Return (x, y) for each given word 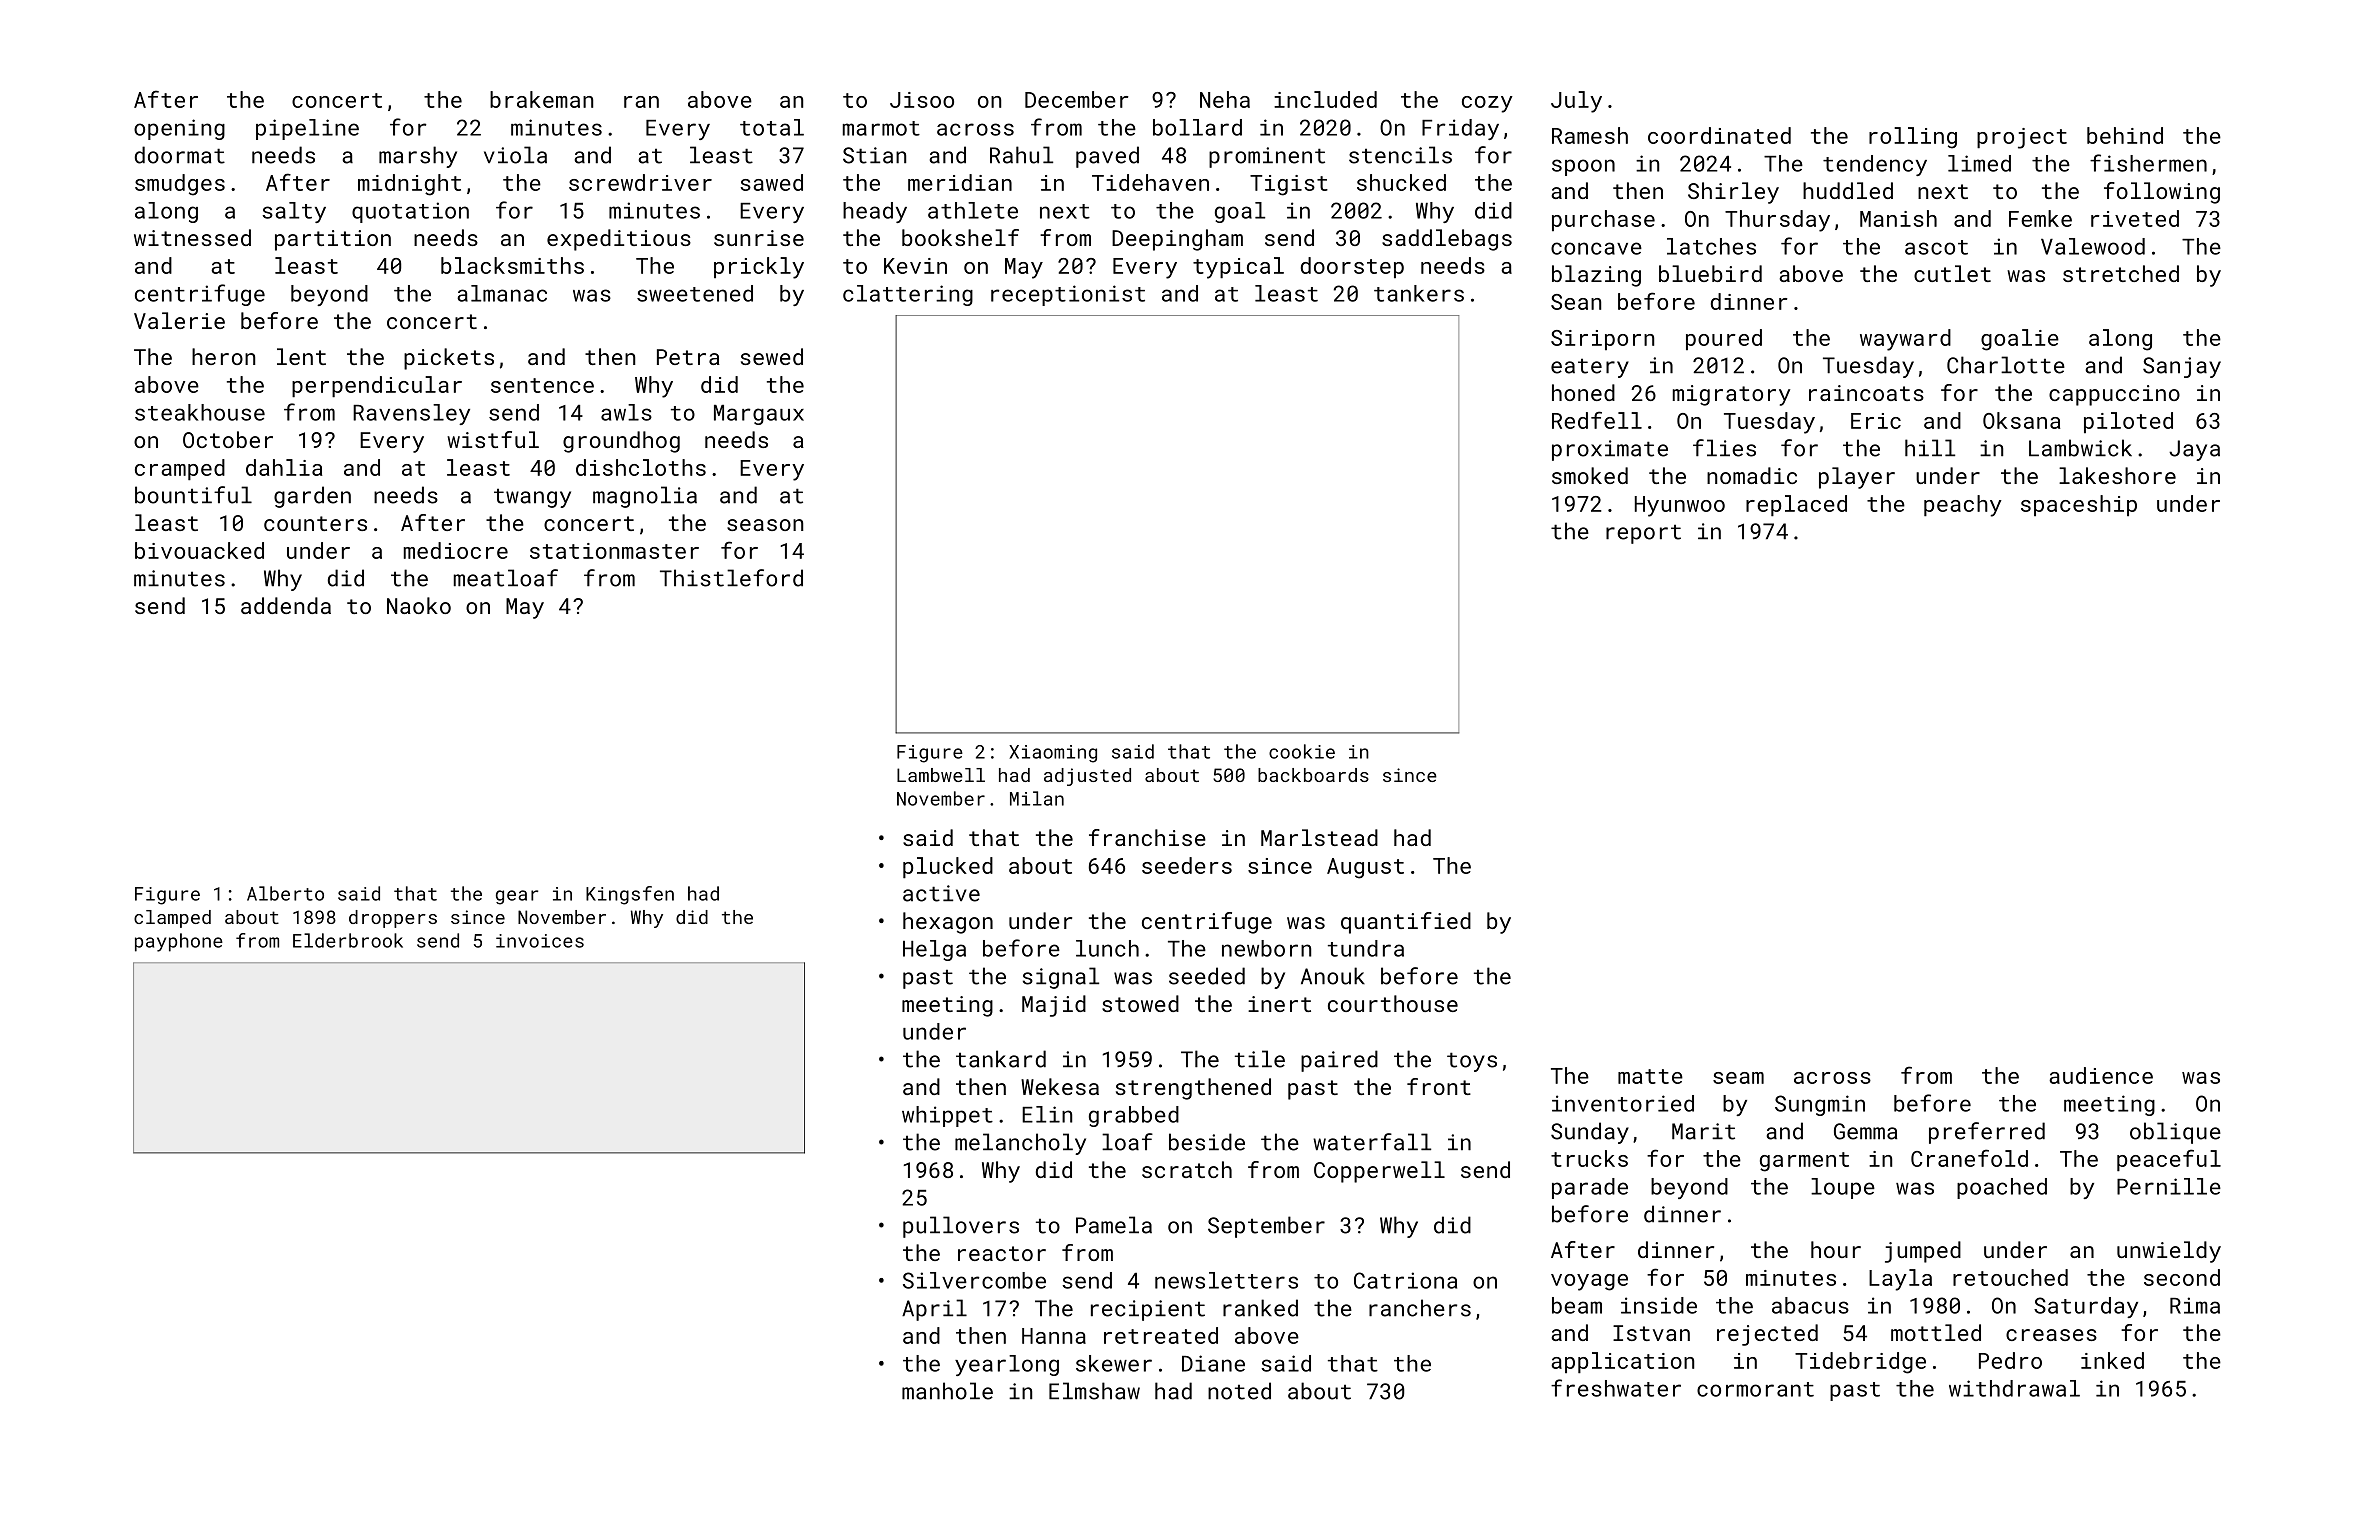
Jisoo (922, 100)
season (765, 525)
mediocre (456, 550)
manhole (947, 1391)
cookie (1302, 751)
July (1576, 102)
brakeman (541, 99)
